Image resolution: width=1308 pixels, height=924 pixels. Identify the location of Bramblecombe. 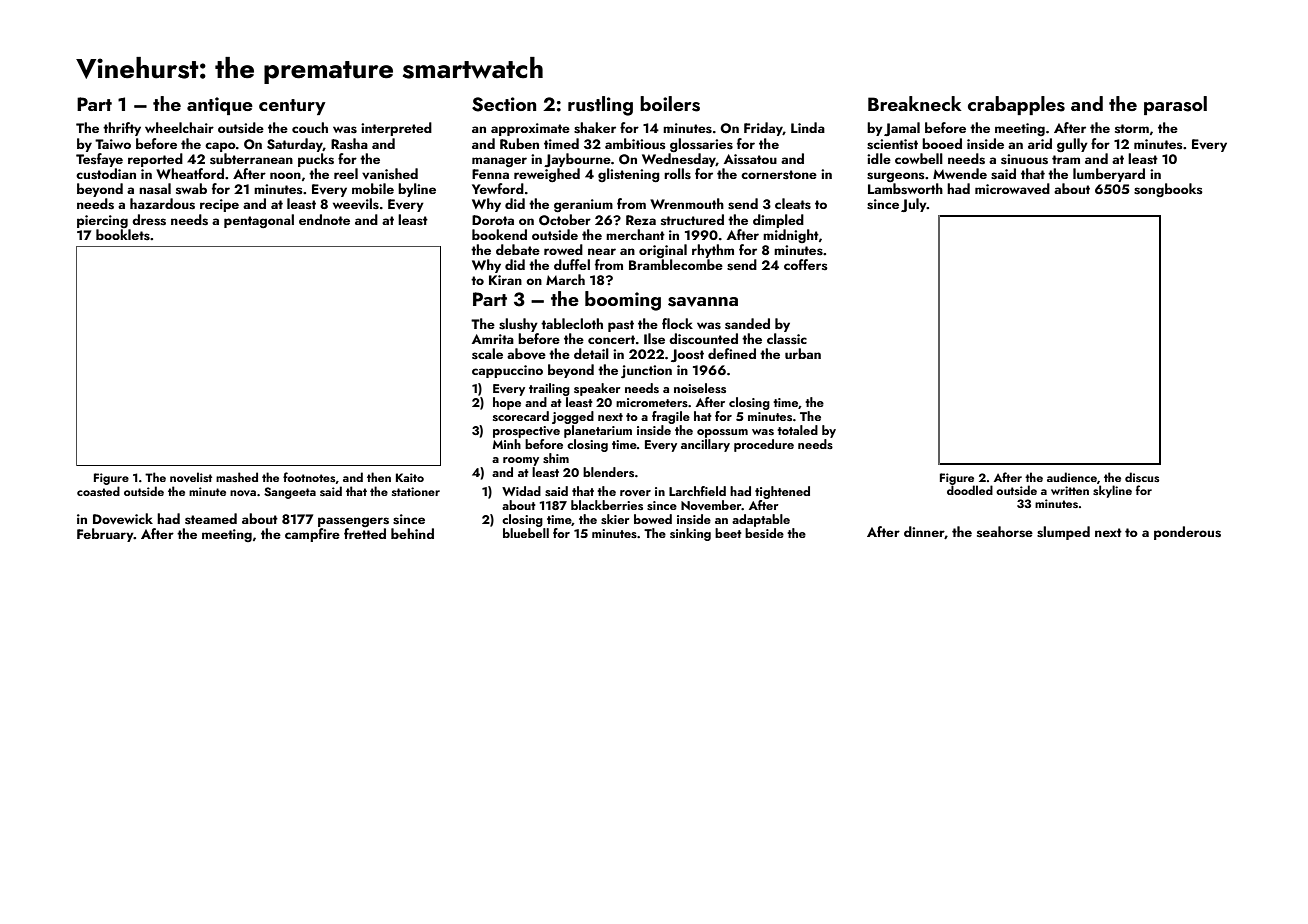
(676, 264).
